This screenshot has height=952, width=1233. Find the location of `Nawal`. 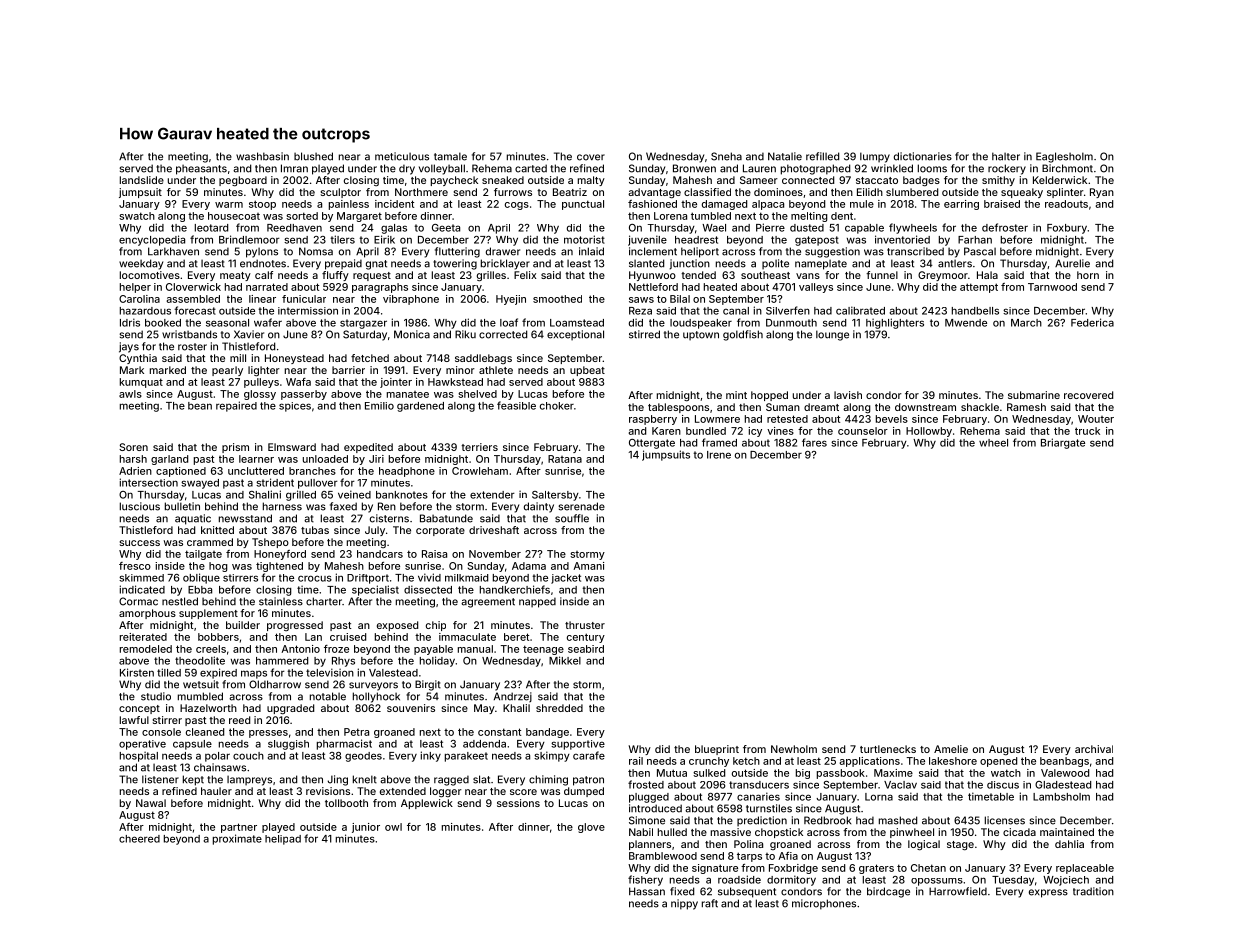

Nawal is located at coordinates (151, 803).
